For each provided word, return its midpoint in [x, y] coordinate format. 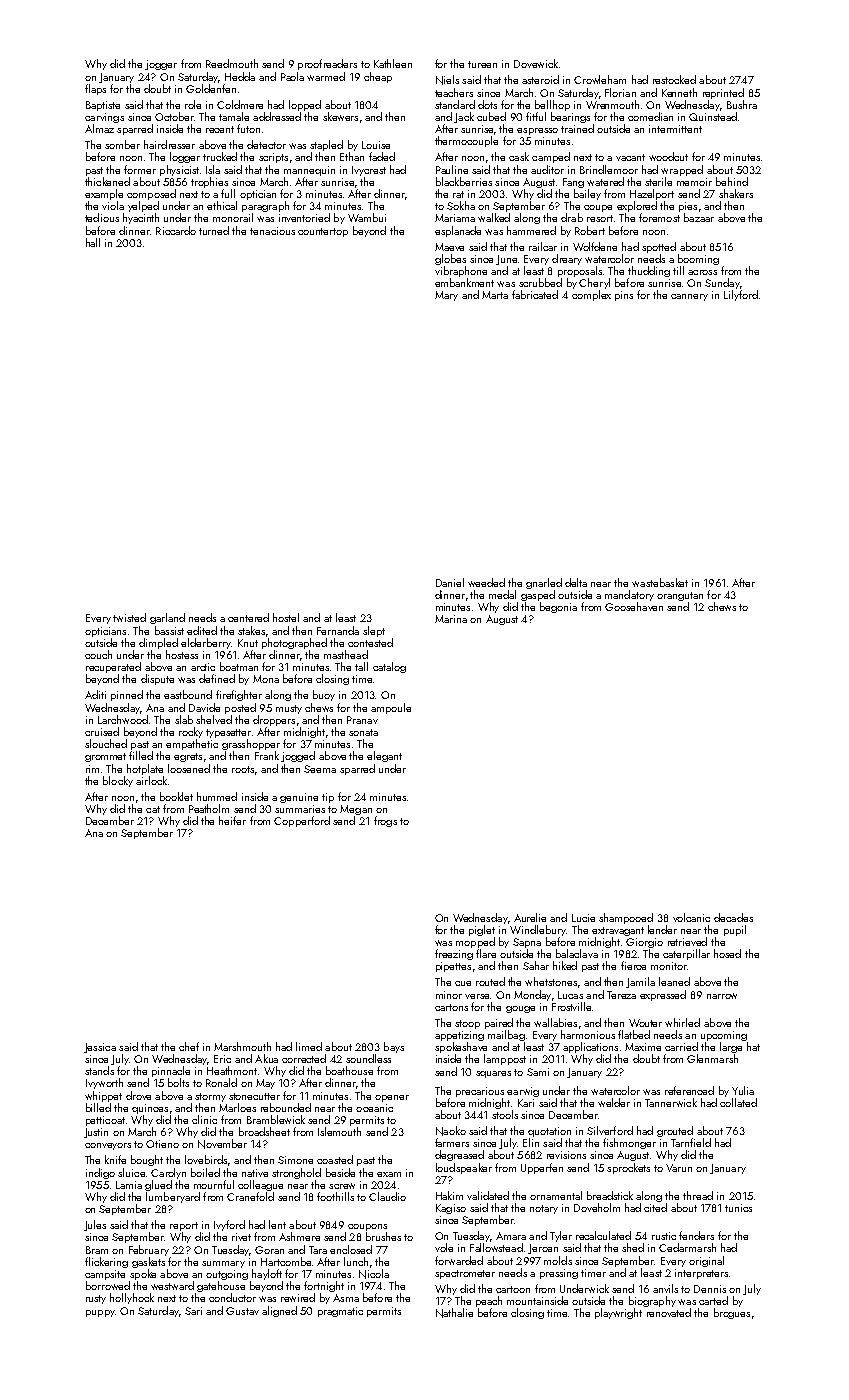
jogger [161, 65]
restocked [674, 79]
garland [167, 618]
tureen [482, 64]
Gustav [242, 1311]
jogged [298, 756]
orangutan [680, 596]
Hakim [449, 1195]
